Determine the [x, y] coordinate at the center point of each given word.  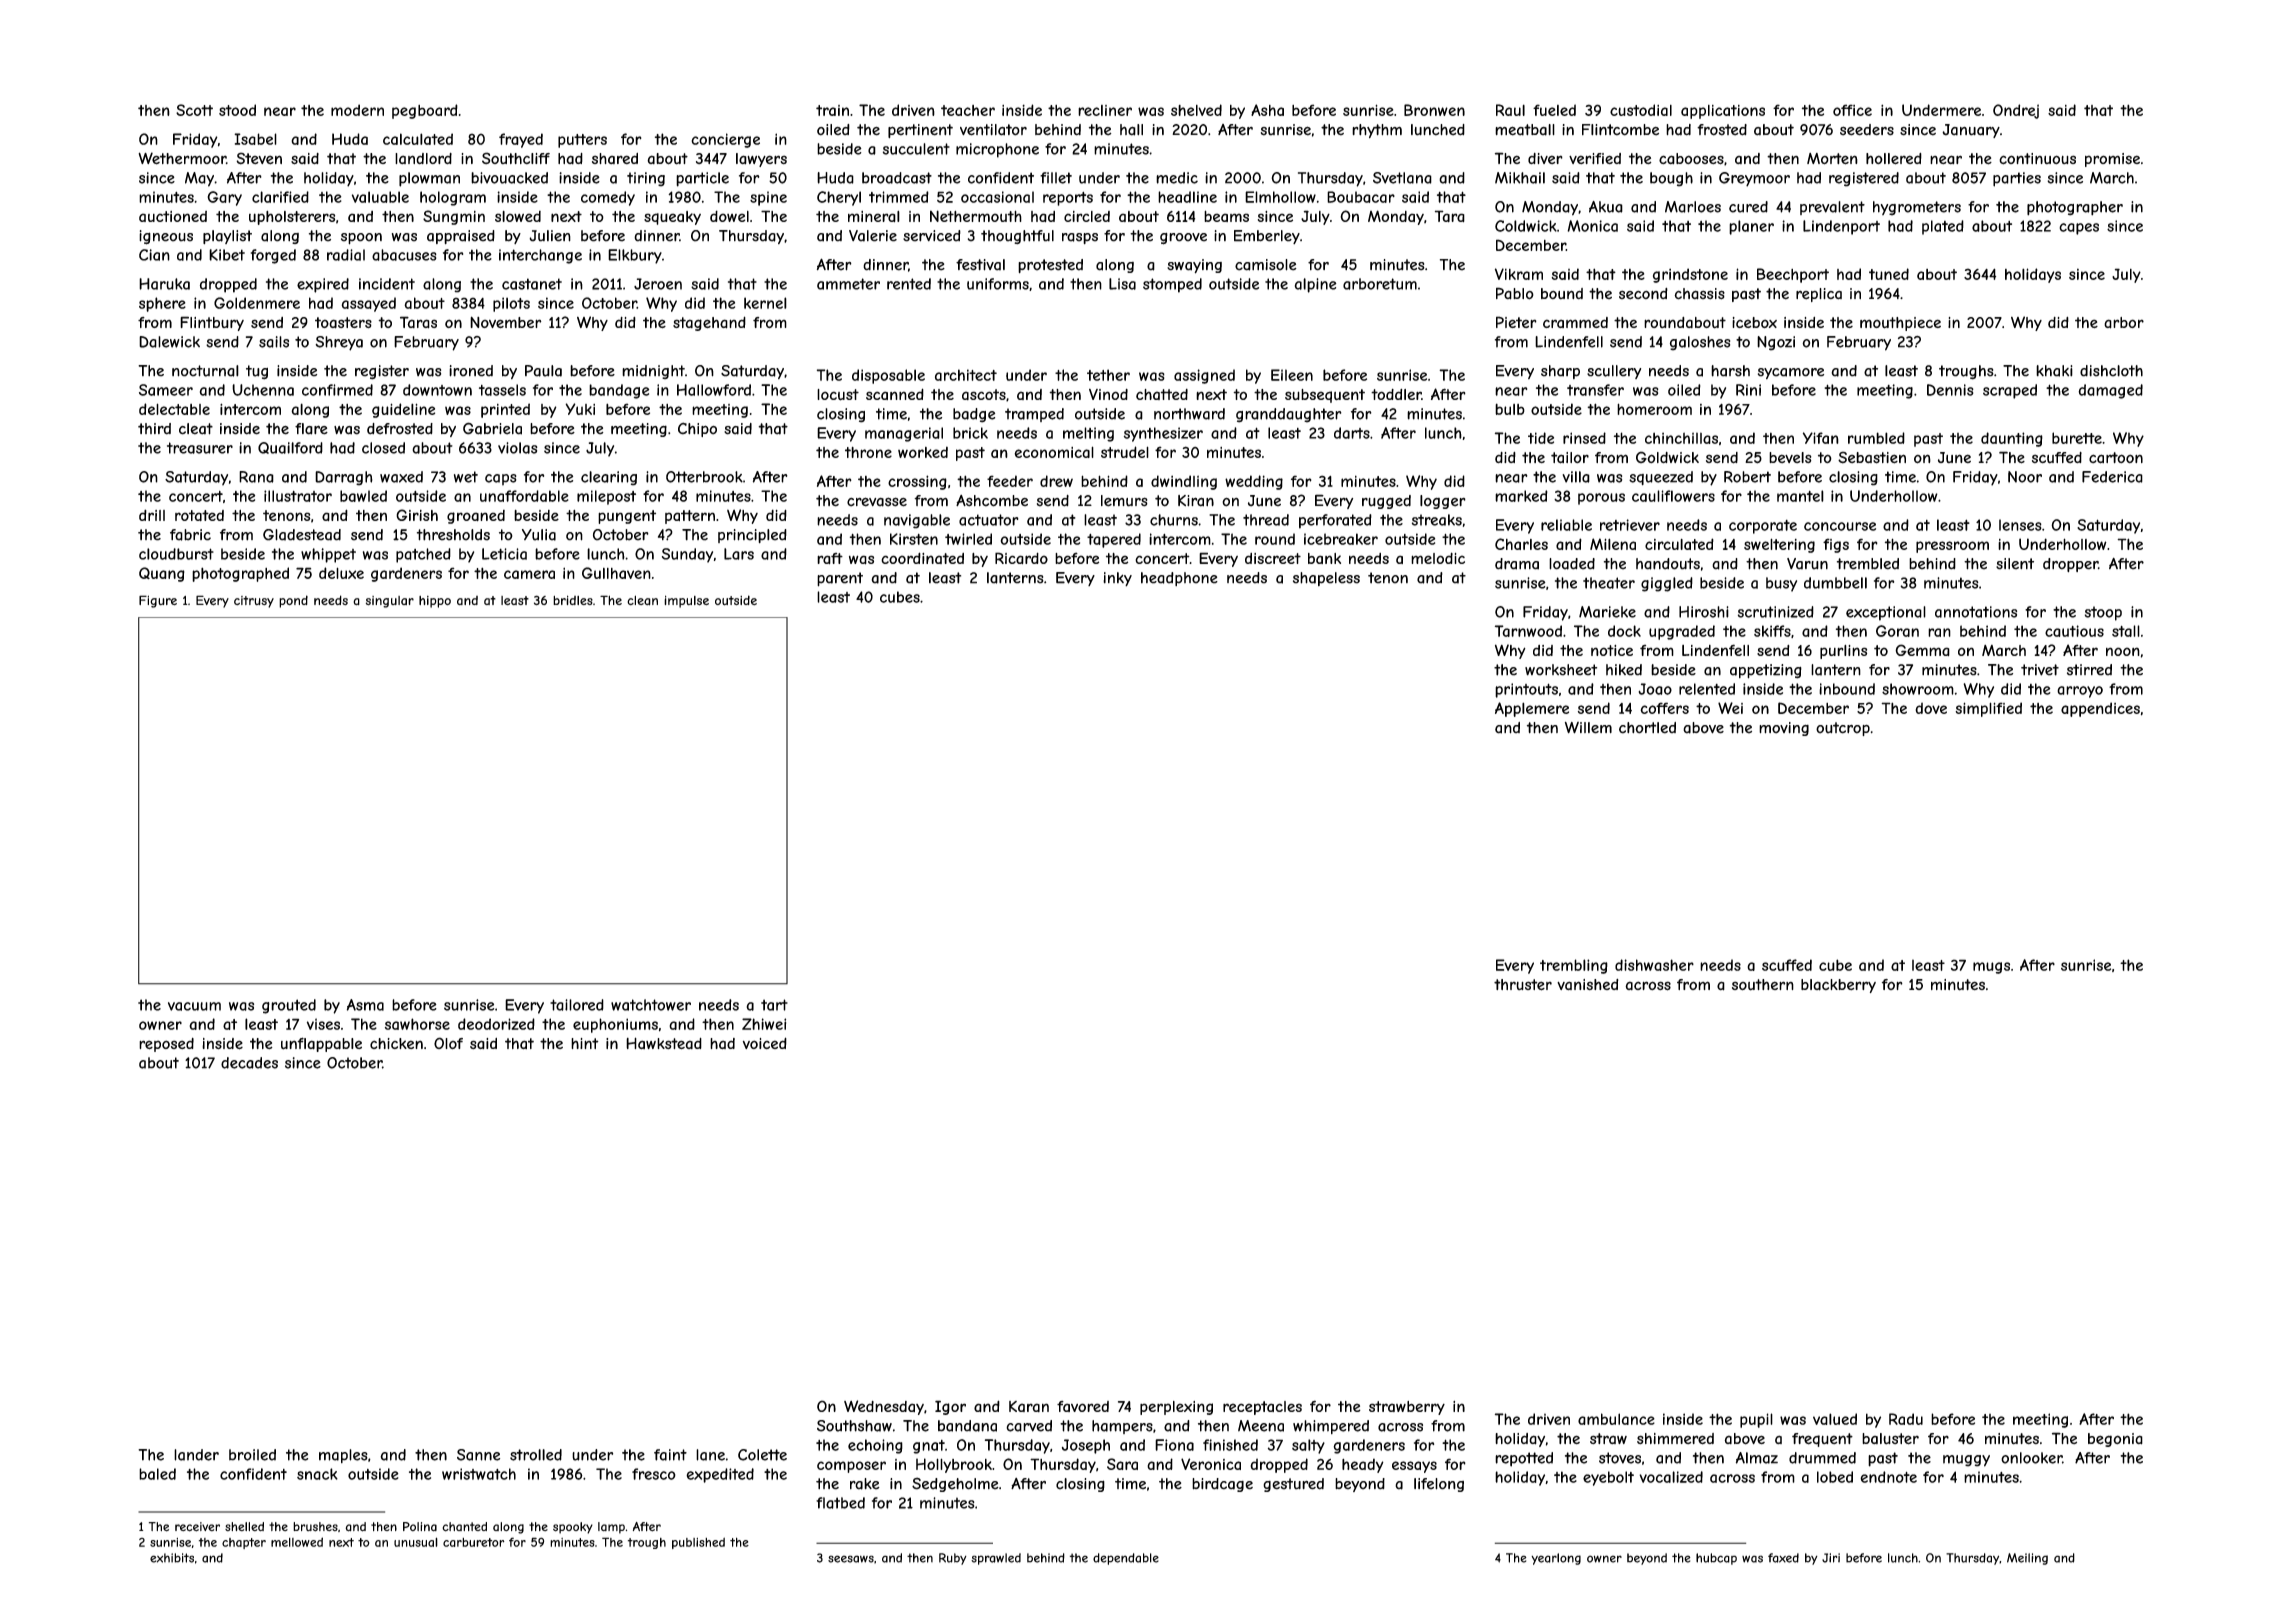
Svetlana [1402, 178]
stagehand [709, 323]
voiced [765, 1043]
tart [774, 1005]
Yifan [1821, 438]
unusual [416, 1542]
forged [273, 256]
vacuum [194, 1006]
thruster [1523, 985]
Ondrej [2016, 111]
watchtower [651, 1005]
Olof [448, 1043]
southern [1763, 985]
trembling [1574, 966]
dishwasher [1654, 965]
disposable [888, 376]
